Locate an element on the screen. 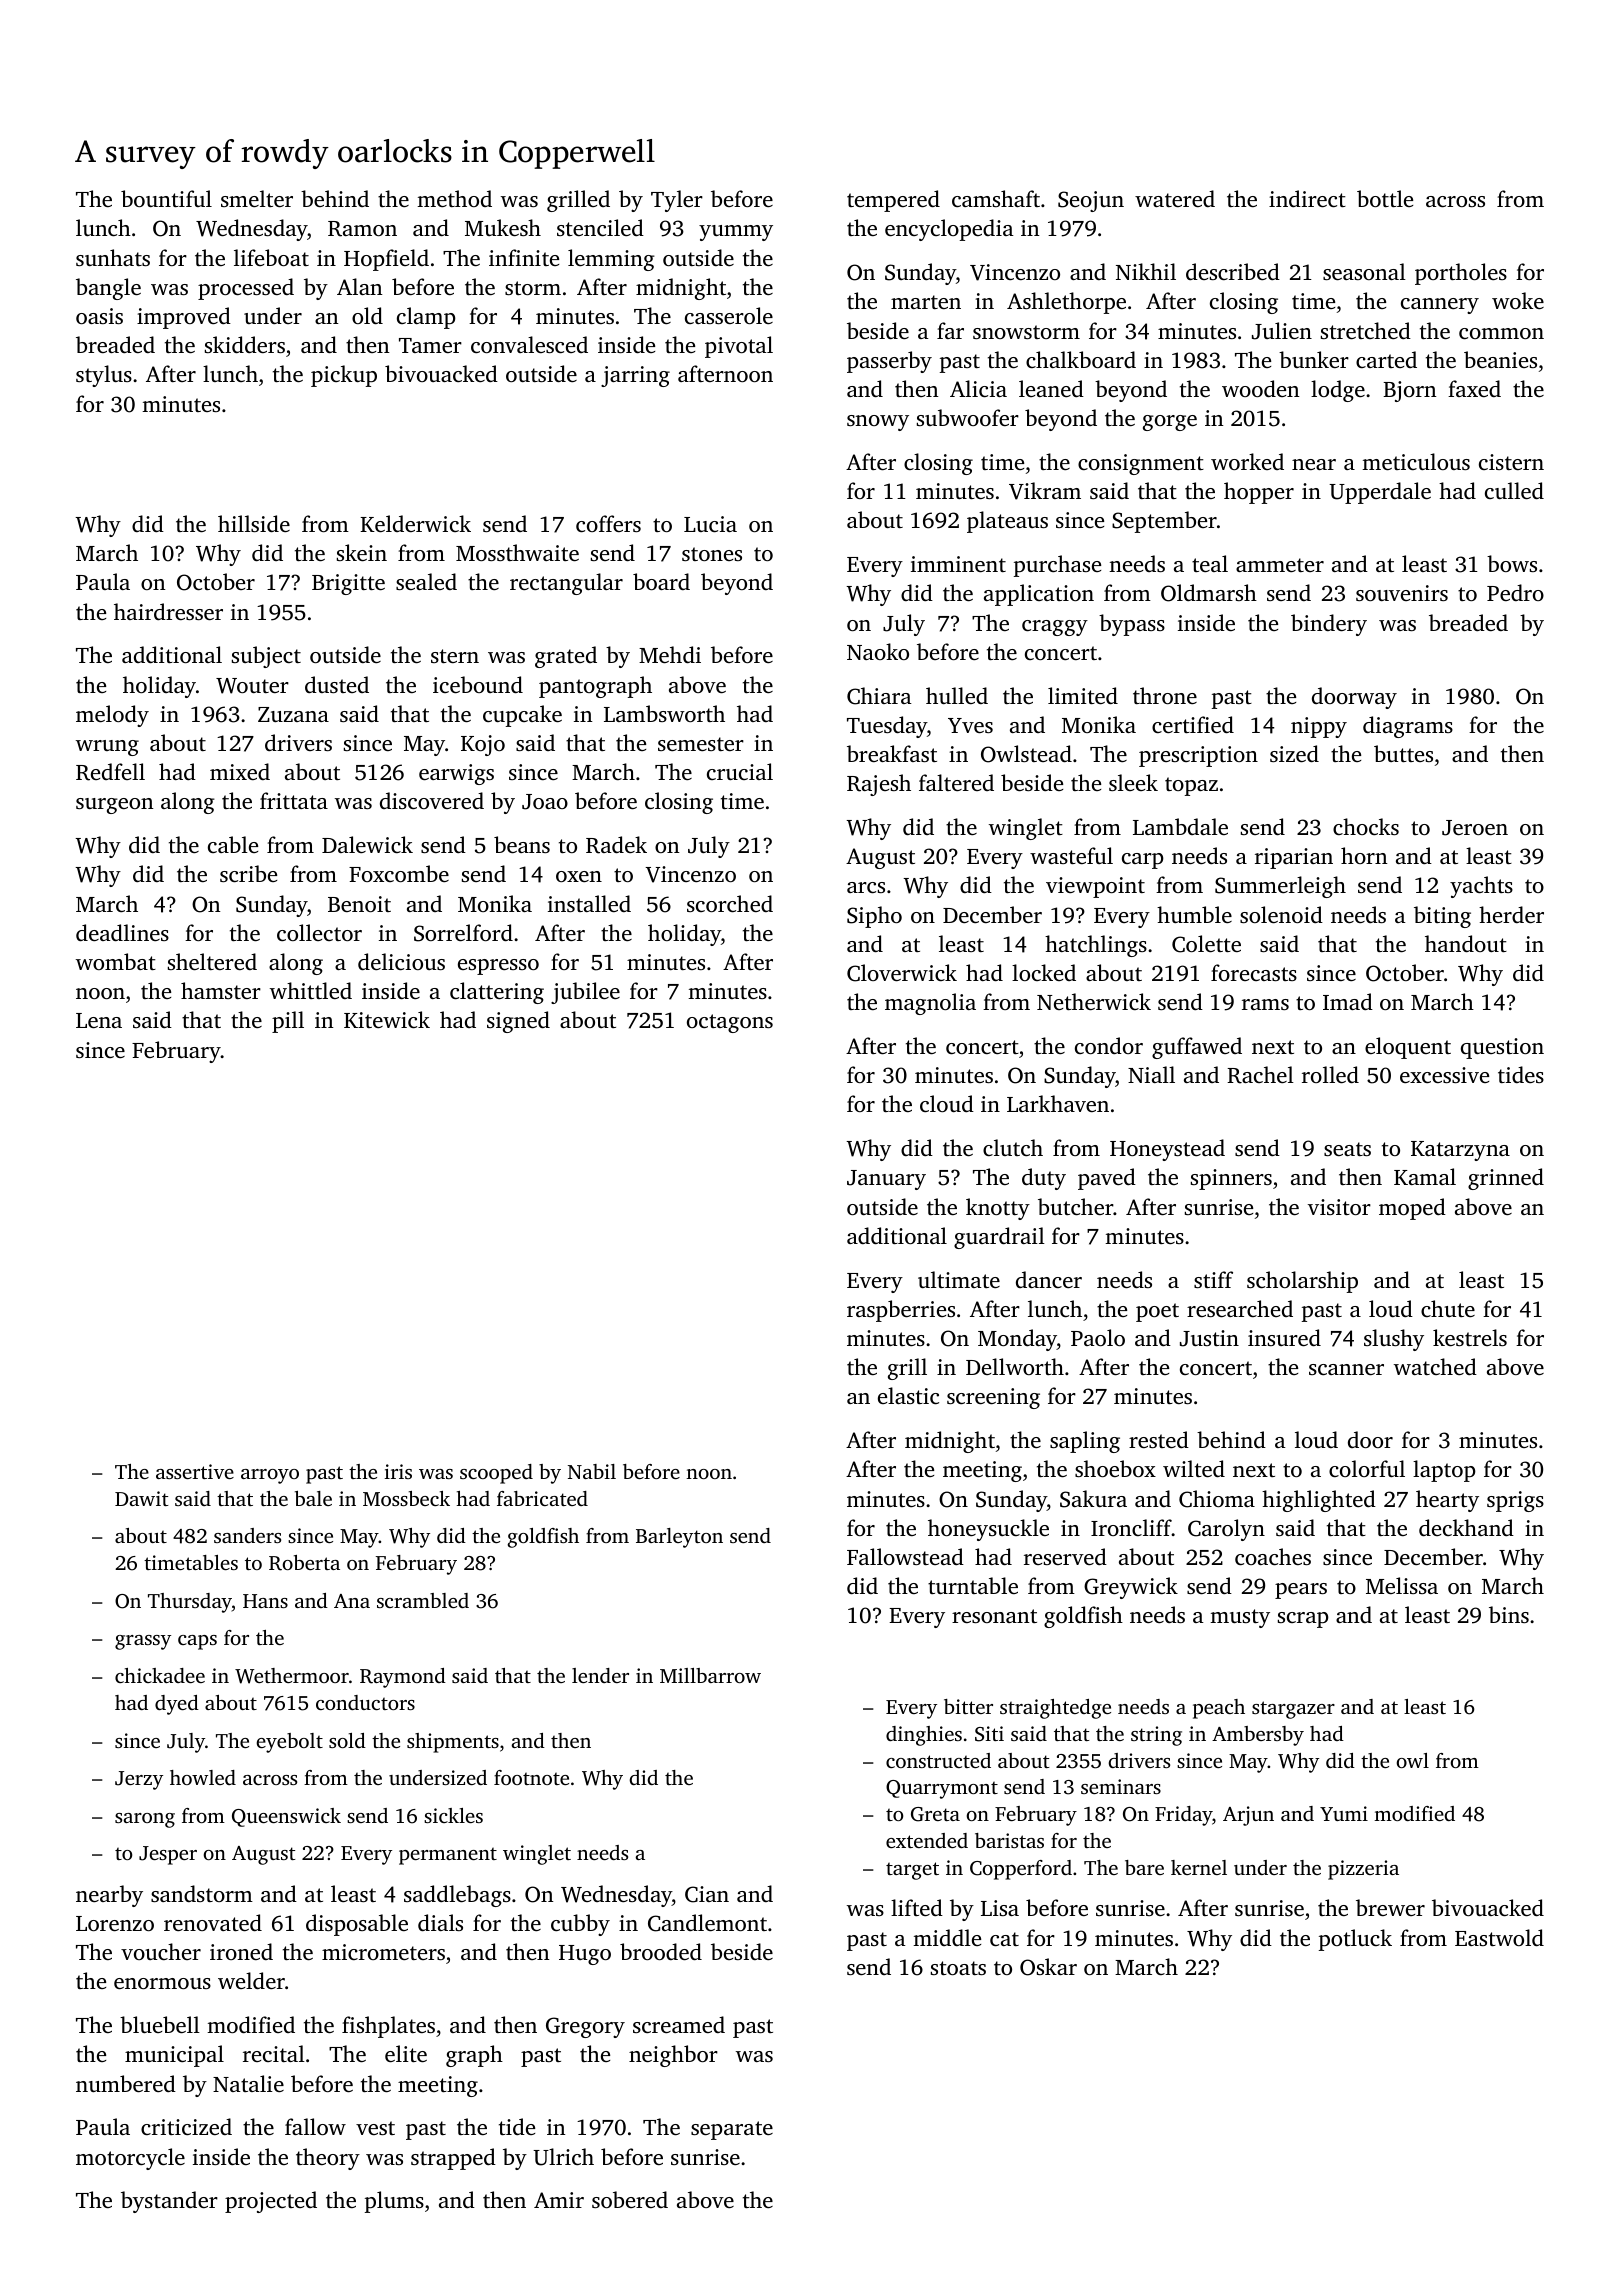 Image resolution: width=1620 pixels, height=2292 pixels. Millbarrow is located at coordinates (710, 1675).
